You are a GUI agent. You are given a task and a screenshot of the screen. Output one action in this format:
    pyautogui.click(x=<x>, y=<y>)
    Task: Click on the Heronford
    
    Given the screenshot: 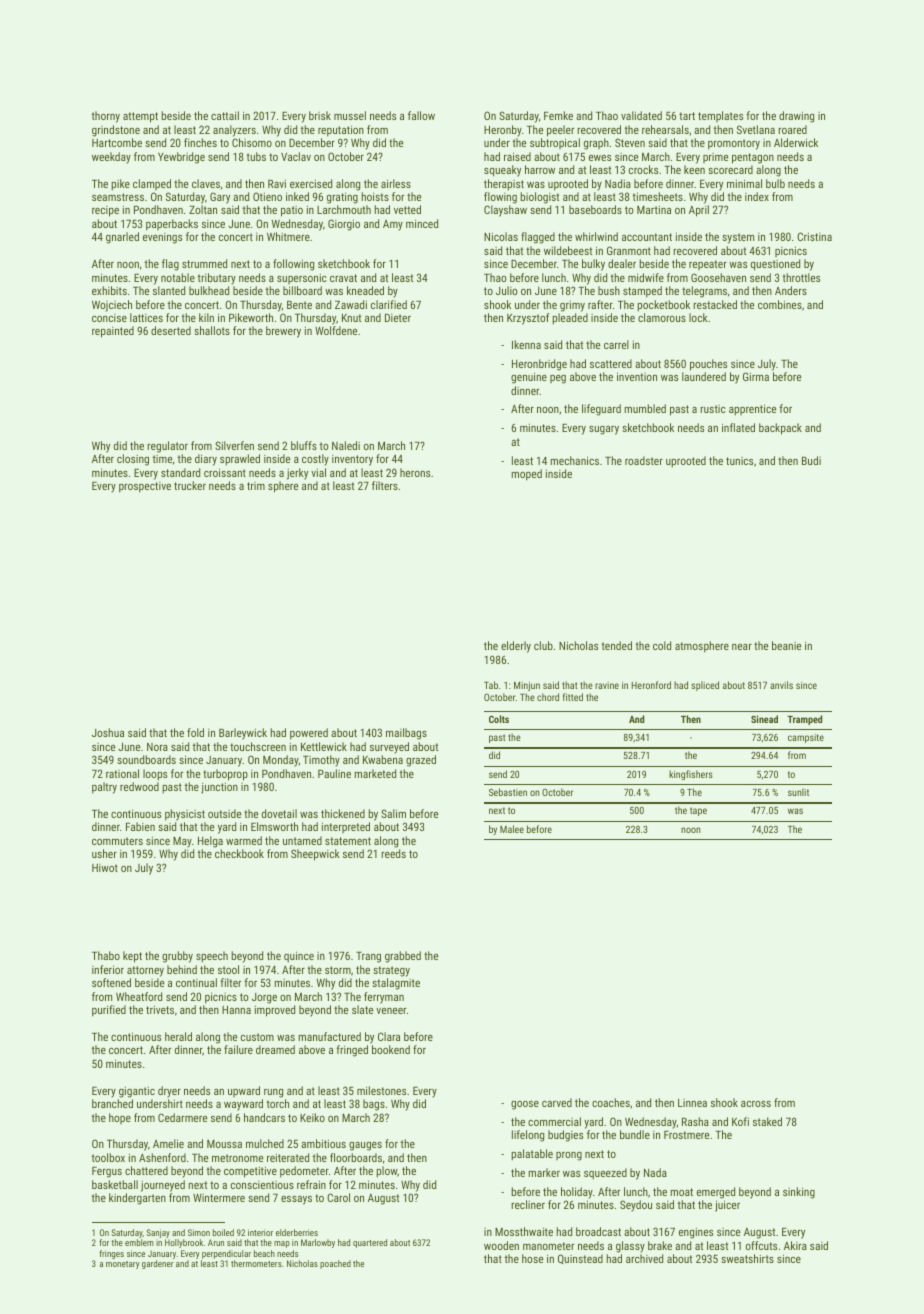 What is the action you would take?
    pyautogui.click(x=651, y=685)
